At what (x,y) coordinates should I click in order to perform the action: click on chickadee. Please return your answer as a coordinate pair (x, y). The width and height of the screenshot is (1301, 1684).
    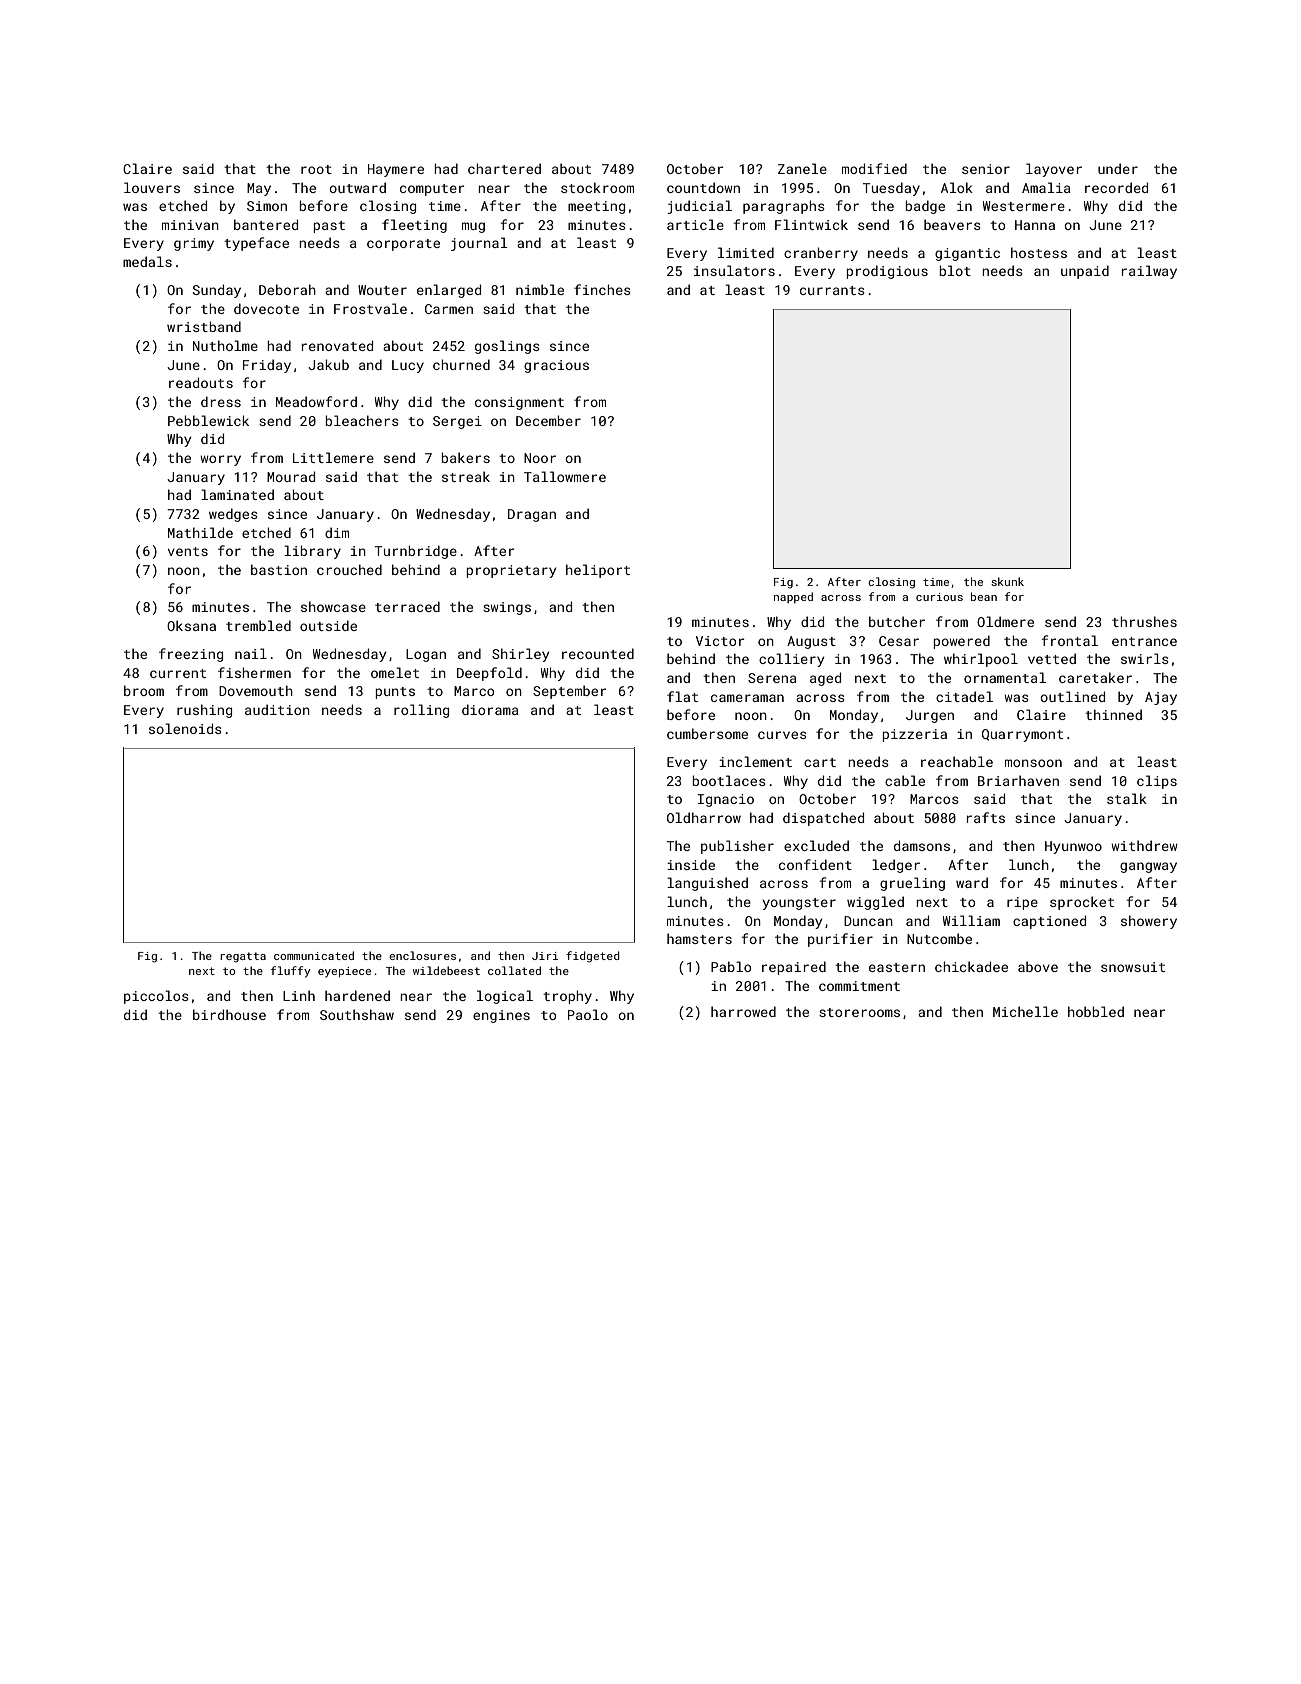
    Looking at the image, I should click on (971, 966).
